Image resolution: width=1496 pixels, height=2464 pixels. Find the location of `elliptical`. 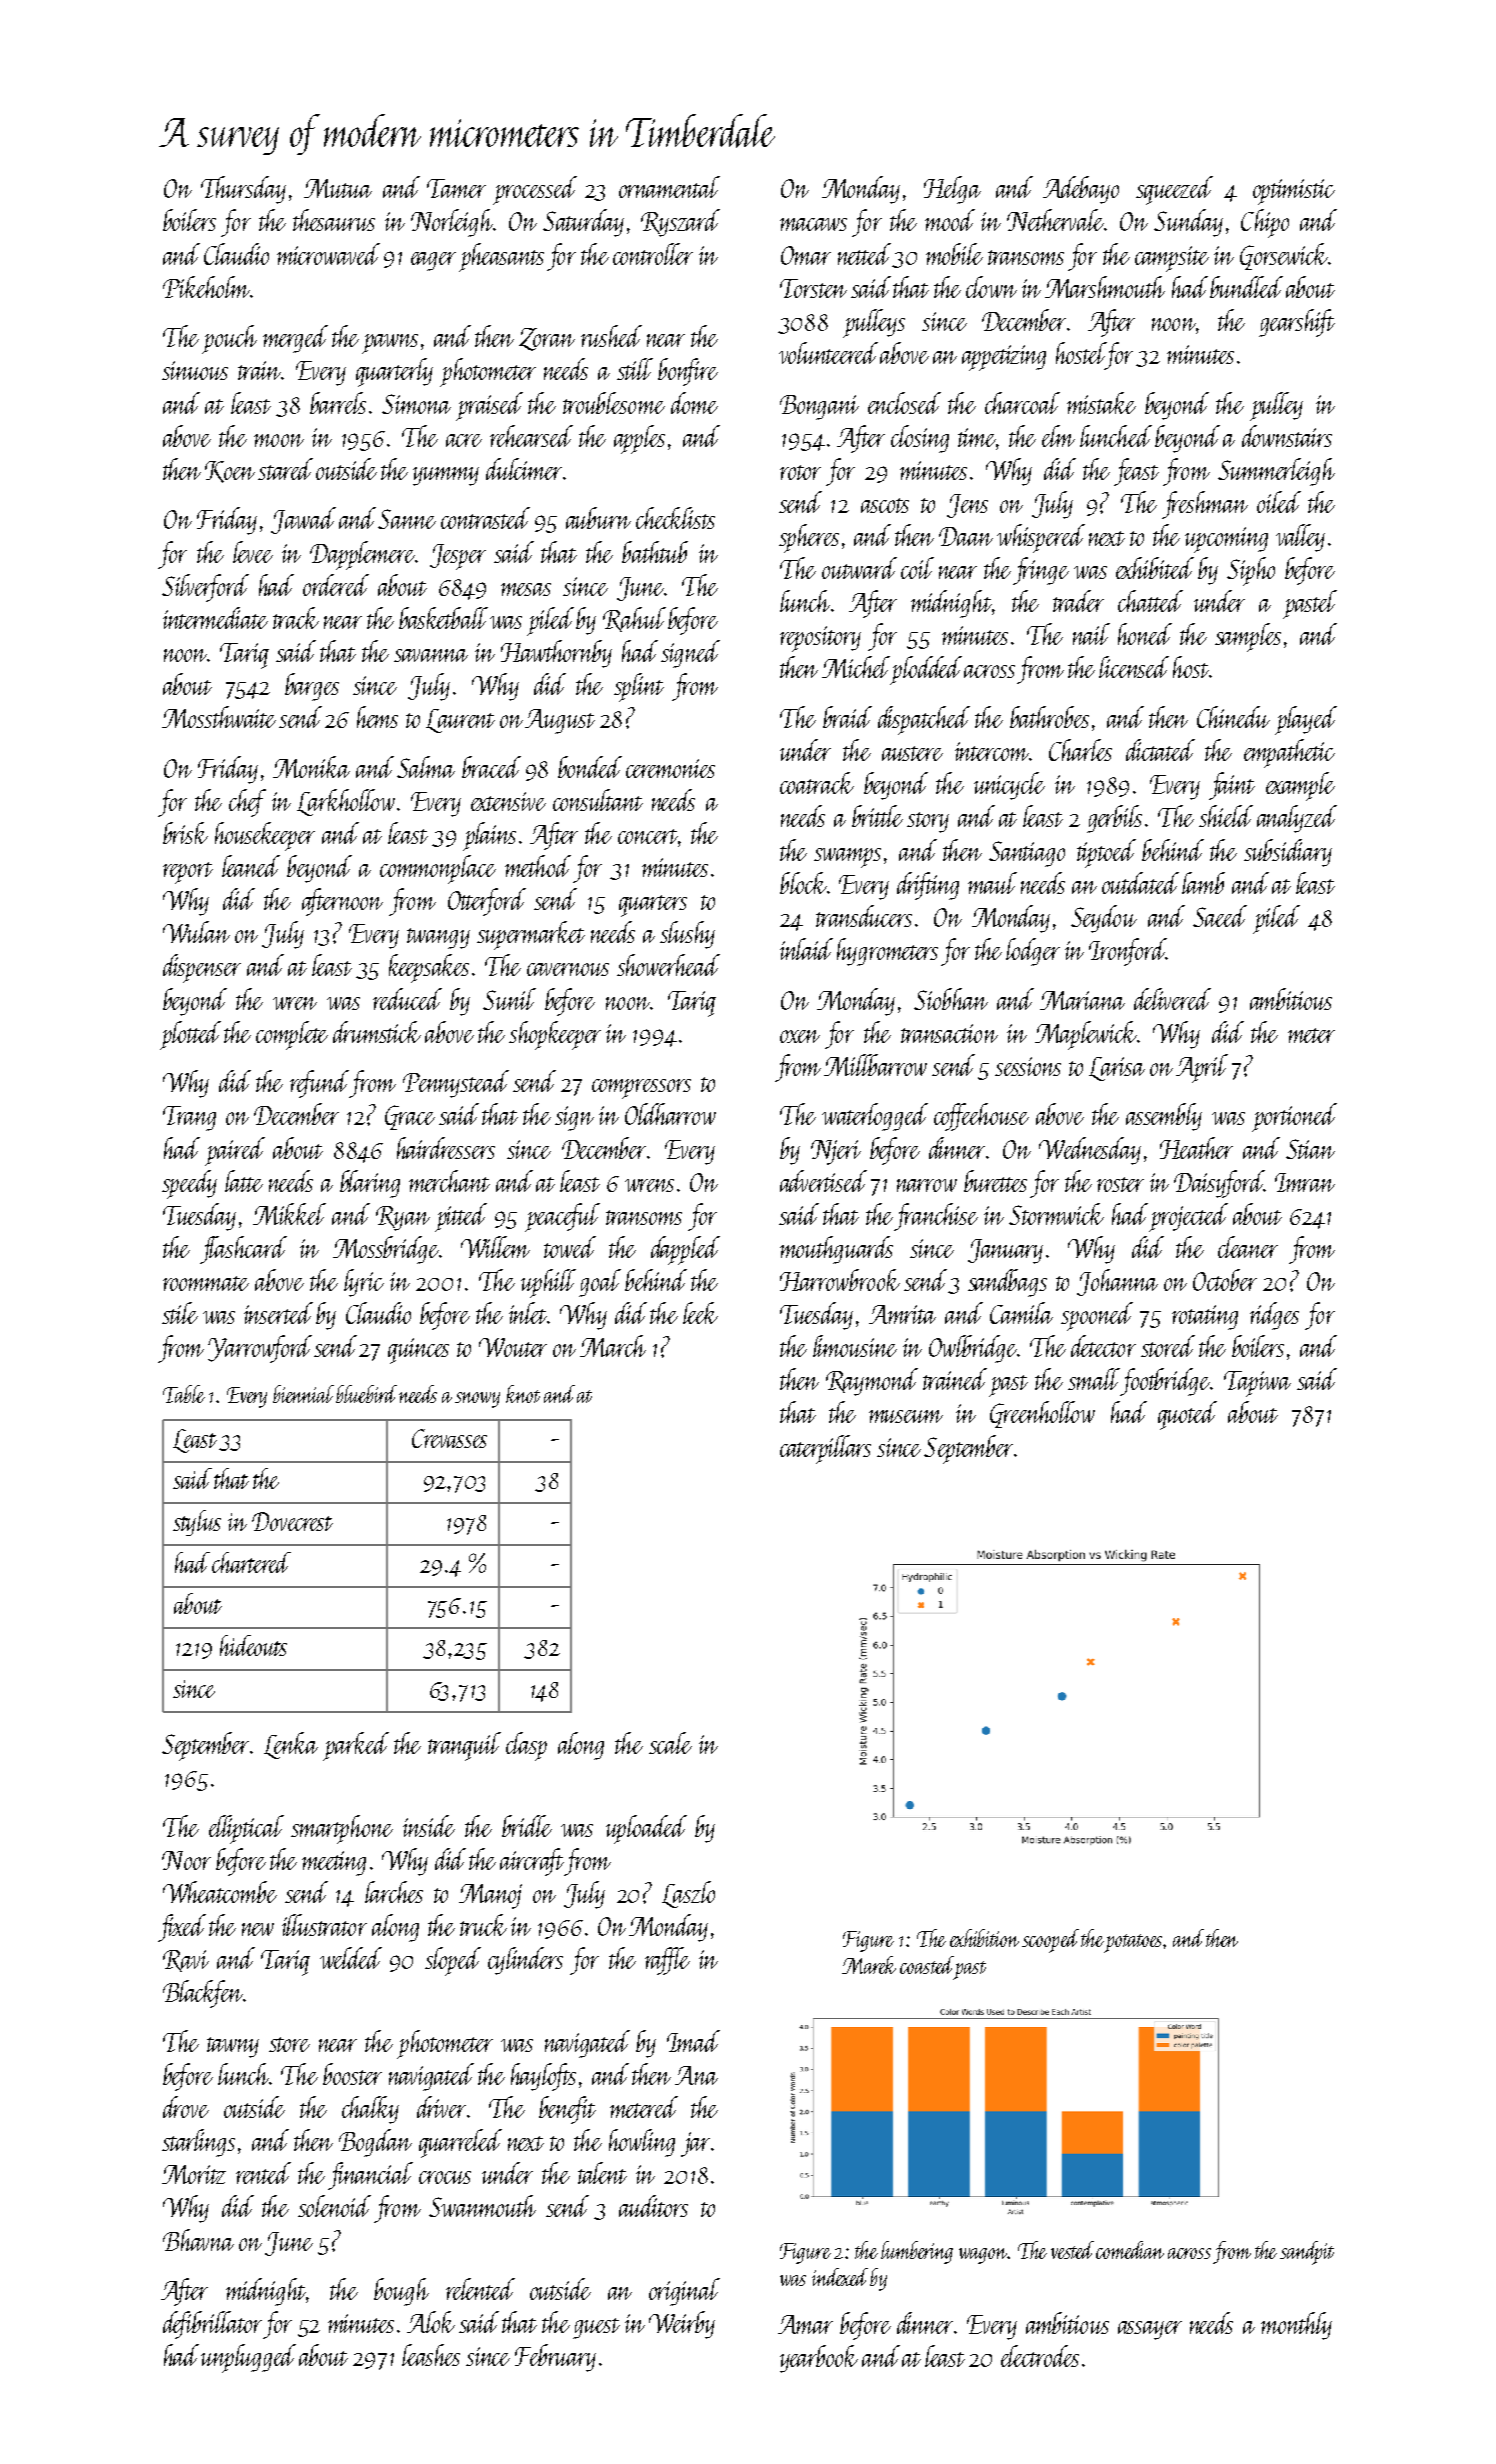

elliptical is located at coordinates (246, 1829).
